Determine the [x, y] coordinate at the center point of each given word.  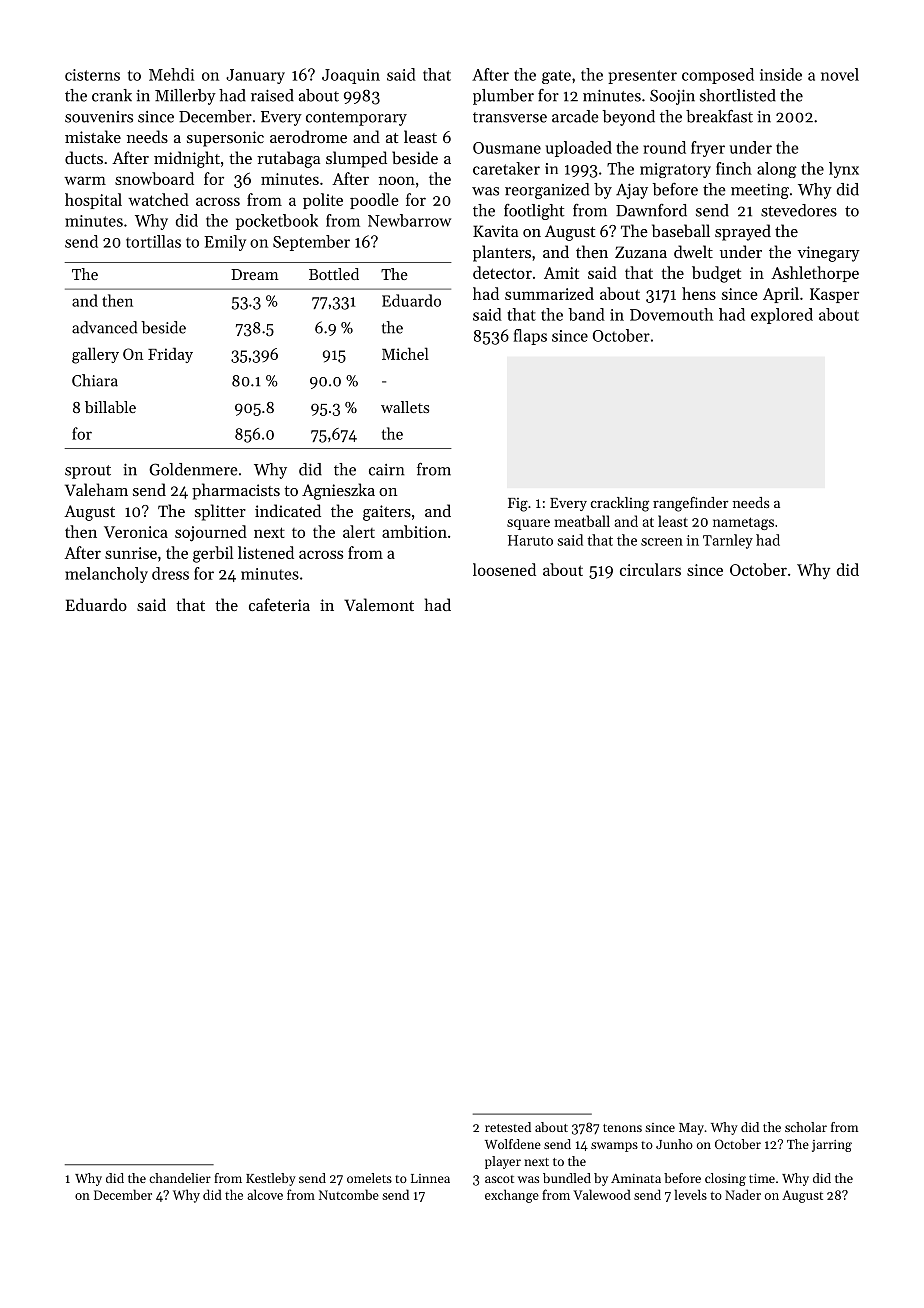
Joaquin [351, 76]
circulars [650, 569]
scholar [806, 1127]
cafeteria [279, 604]
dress [170, 573]
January [255, 76]
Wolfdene [513, 1144]
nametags [743, 523]
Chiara [95, 380]
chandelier [180, 1178]
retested [508, 1127]
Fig [518, 505]
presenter [642, 77]
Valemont [379, 604]
